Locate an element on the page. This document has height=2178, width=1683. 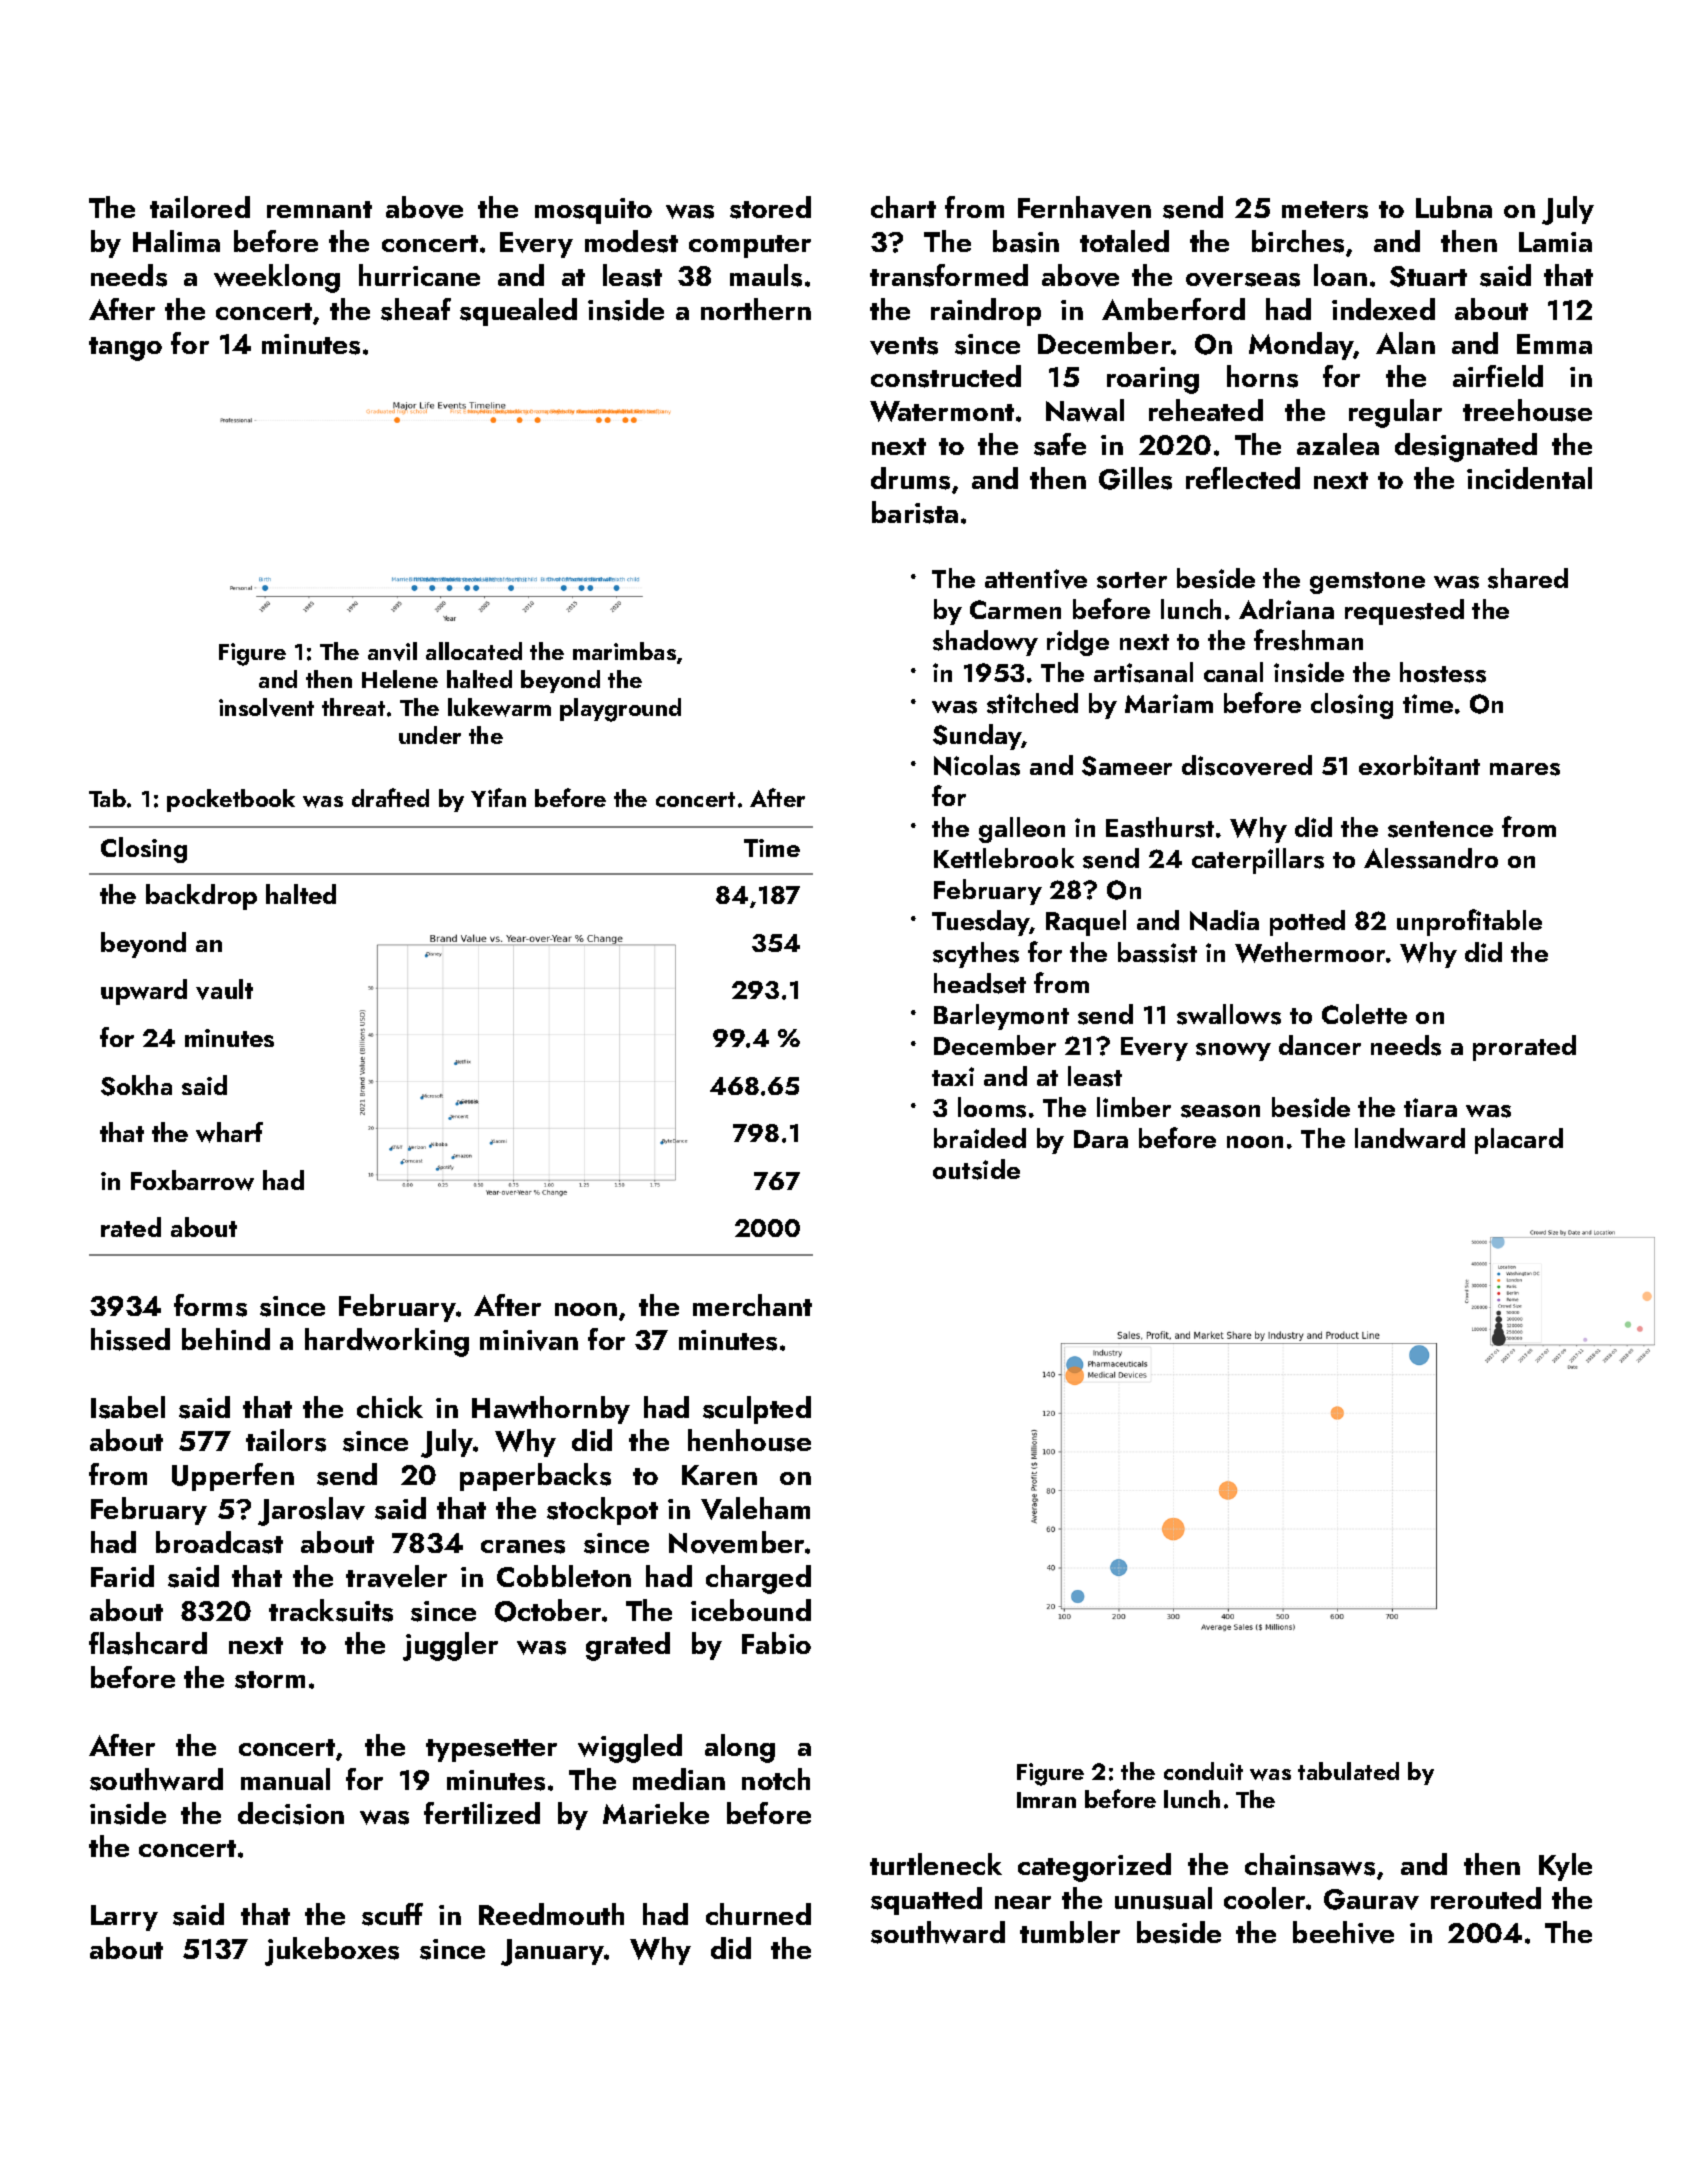
tracksuits is located at coordinates (331, 1610).
